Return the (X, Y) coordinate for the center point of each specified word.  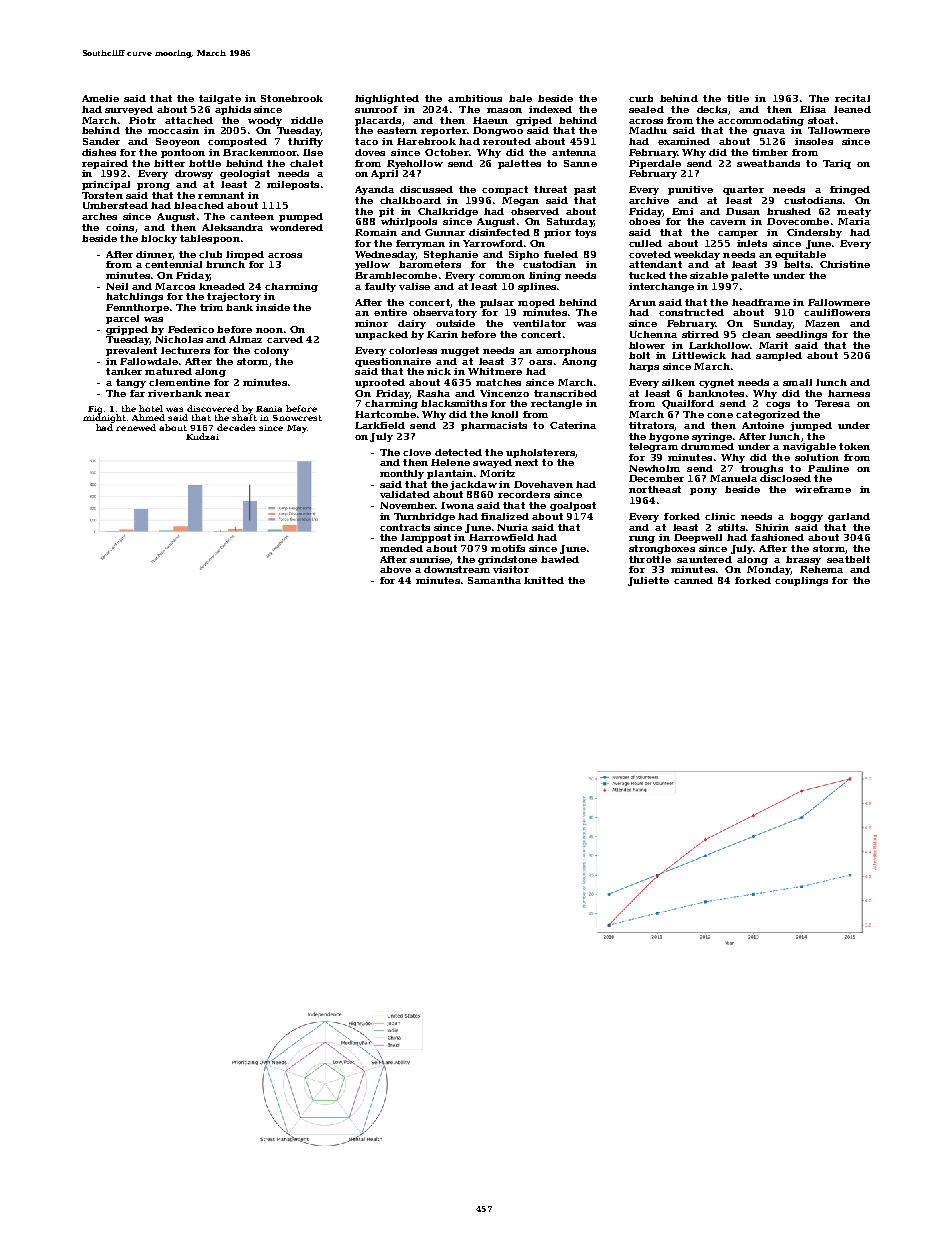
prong (153, 186)
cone (720, 415)
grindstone (507, 560)
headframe (761, 302)
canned (693, 580)
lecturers (185, 350)
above (395, 569)
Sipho (524, 255)
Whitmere (495, 371)
